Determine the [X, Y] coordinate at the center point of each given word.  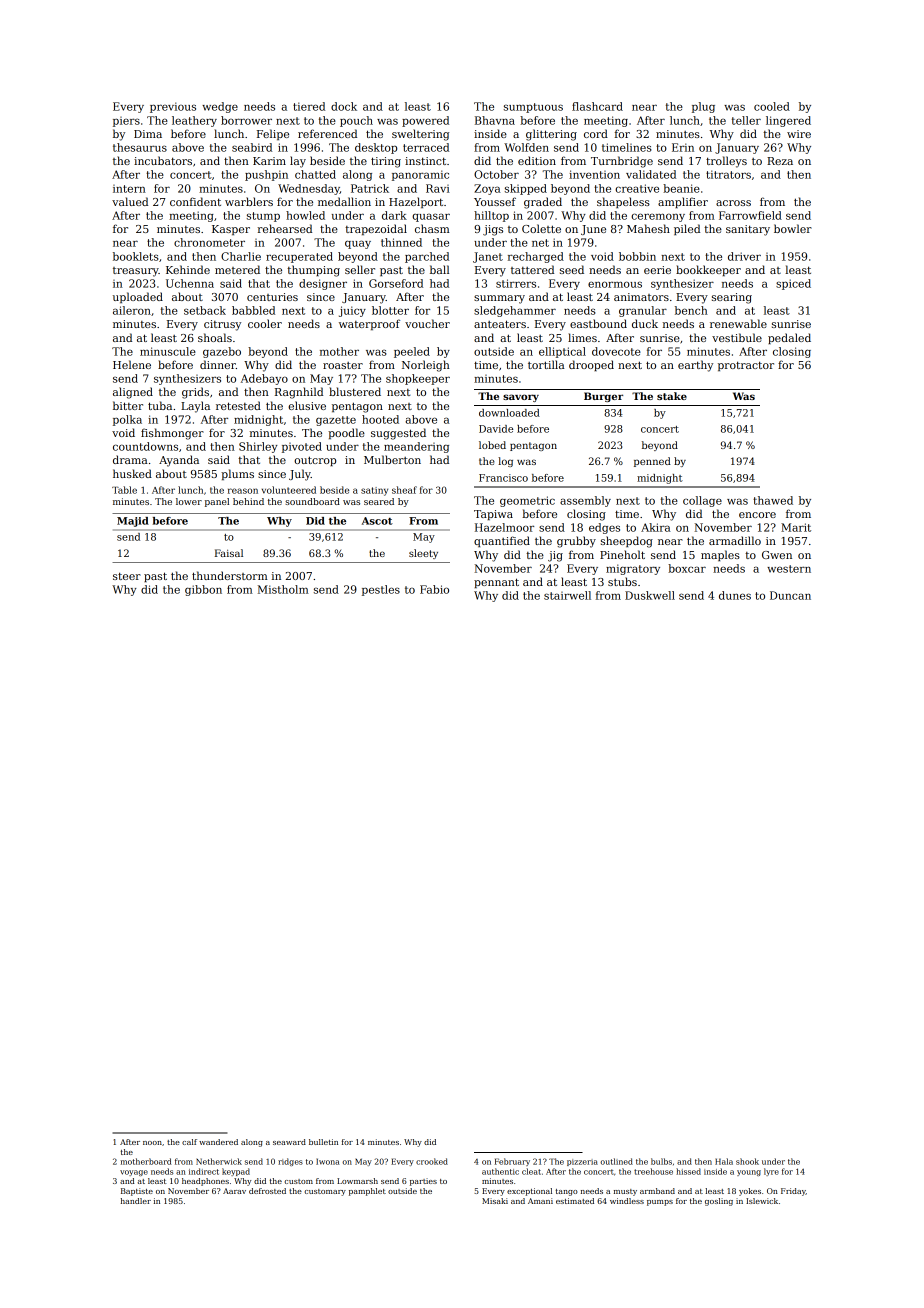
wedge [220, 107]
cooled [772, 106]
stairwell [567, 595]
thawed [773, 500]
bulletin [323, 1142]
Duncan [790, 595]
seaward [289, 1142]
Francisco [503, 478]
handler [136, 1201]
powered [425, 121]
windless [627, 1201]
